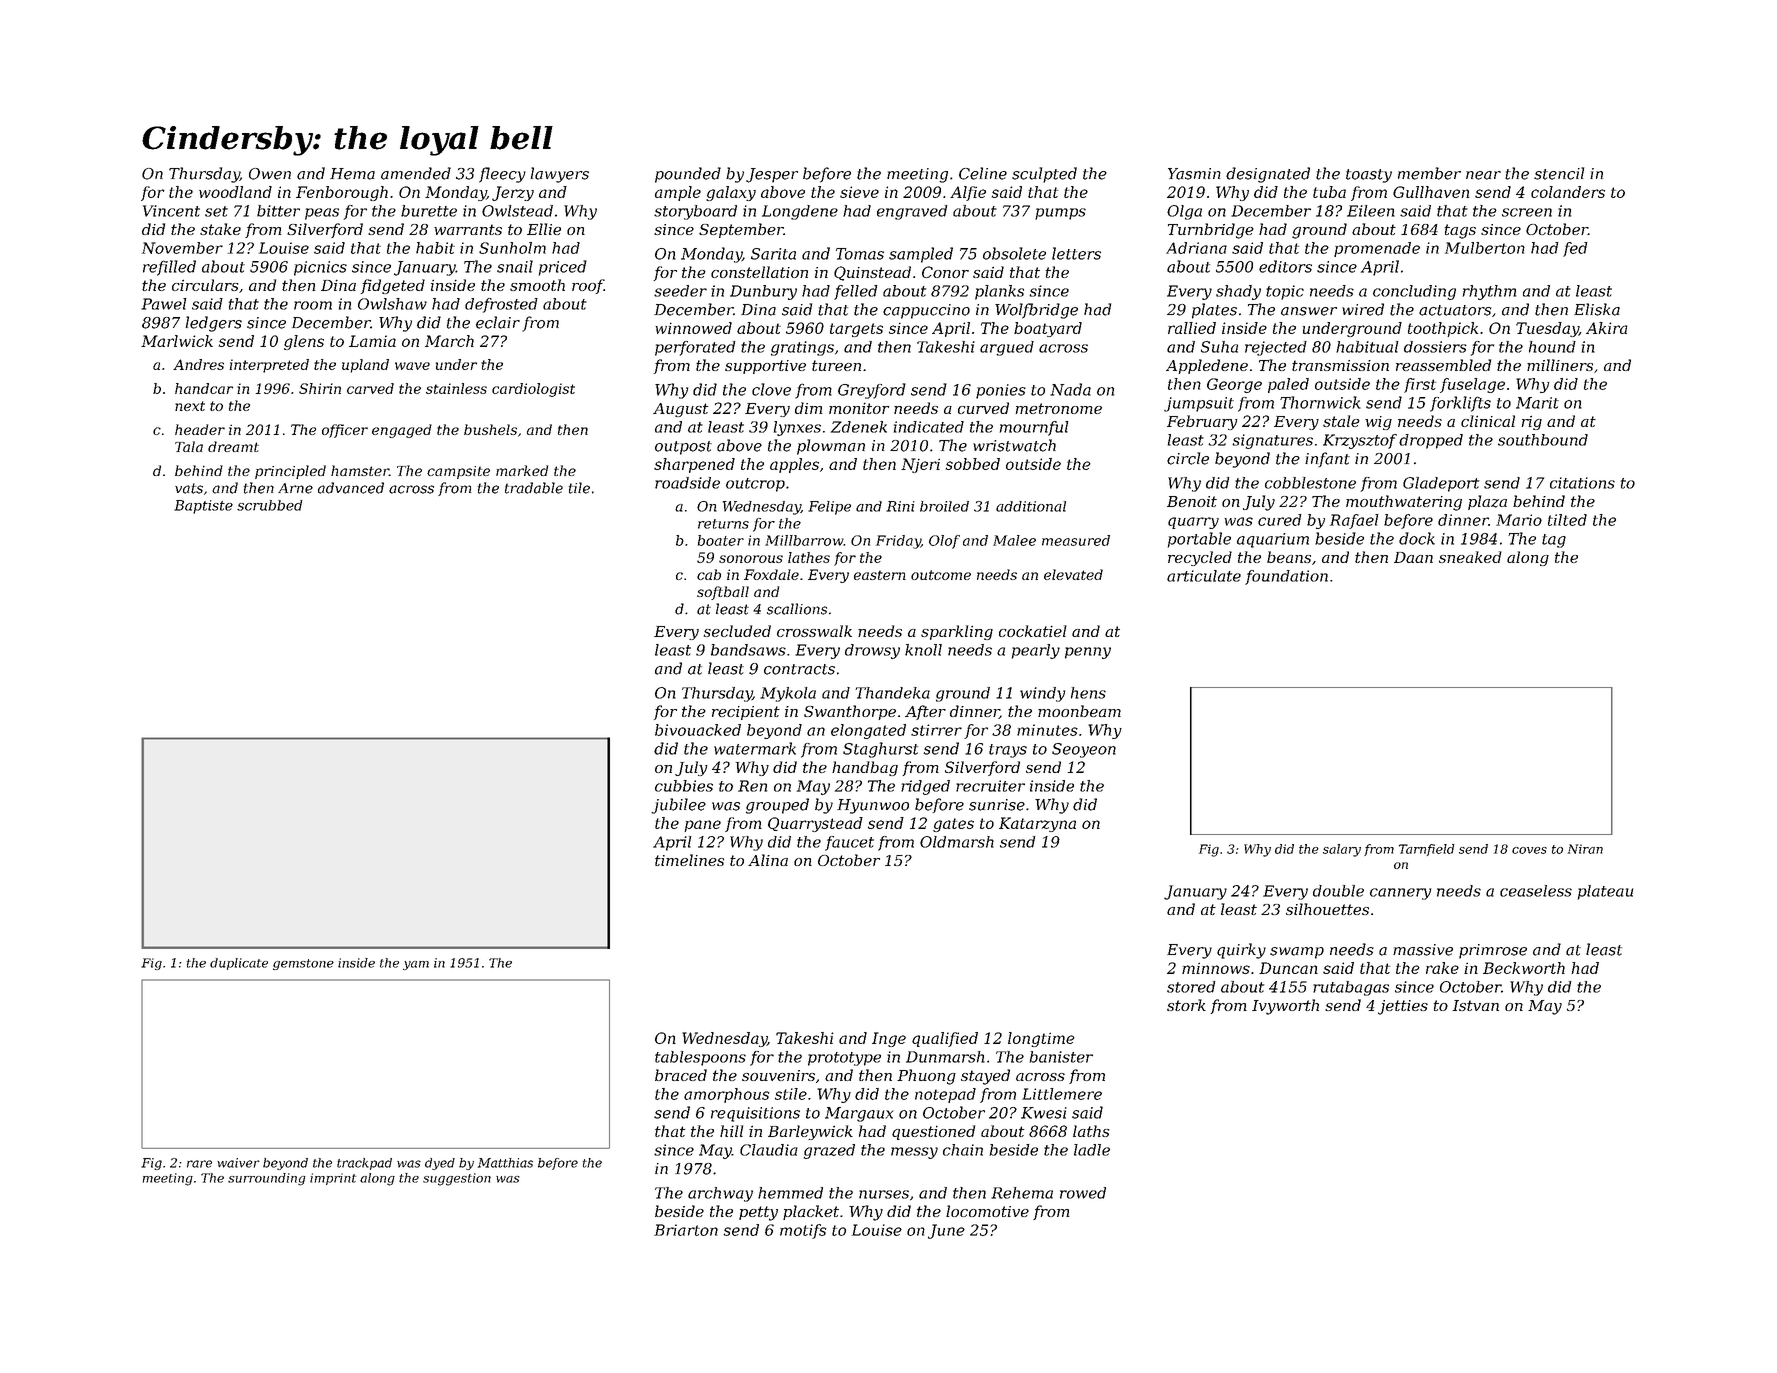  I want to click on Owen, so click(270, 174).
